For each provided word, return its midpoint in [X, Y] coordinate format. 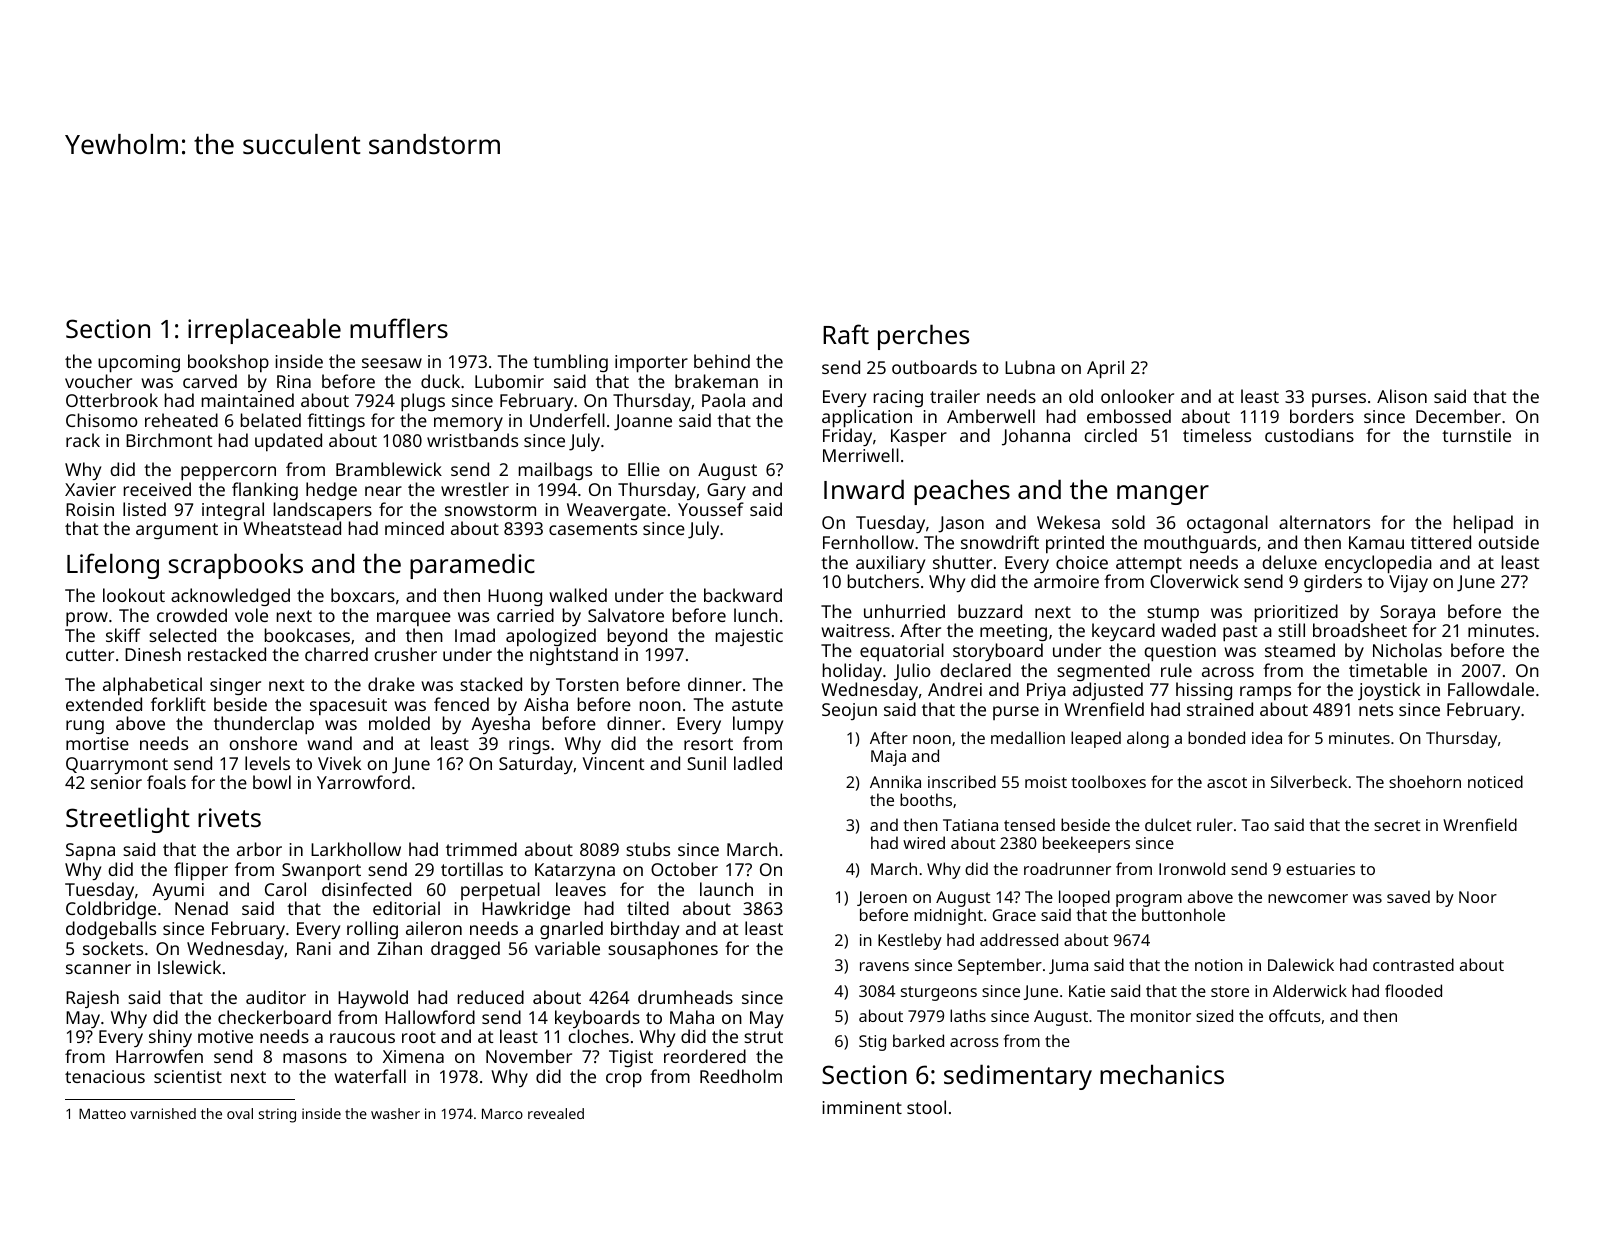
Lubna [1030, 367]
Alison [1402, 396]
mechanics [1162, 1074]
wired [924, 842]
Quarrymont [117, 765]
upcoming [139, 364]
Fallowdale [1491, 689]
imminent [862, 1107]
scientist [188, 1076]
